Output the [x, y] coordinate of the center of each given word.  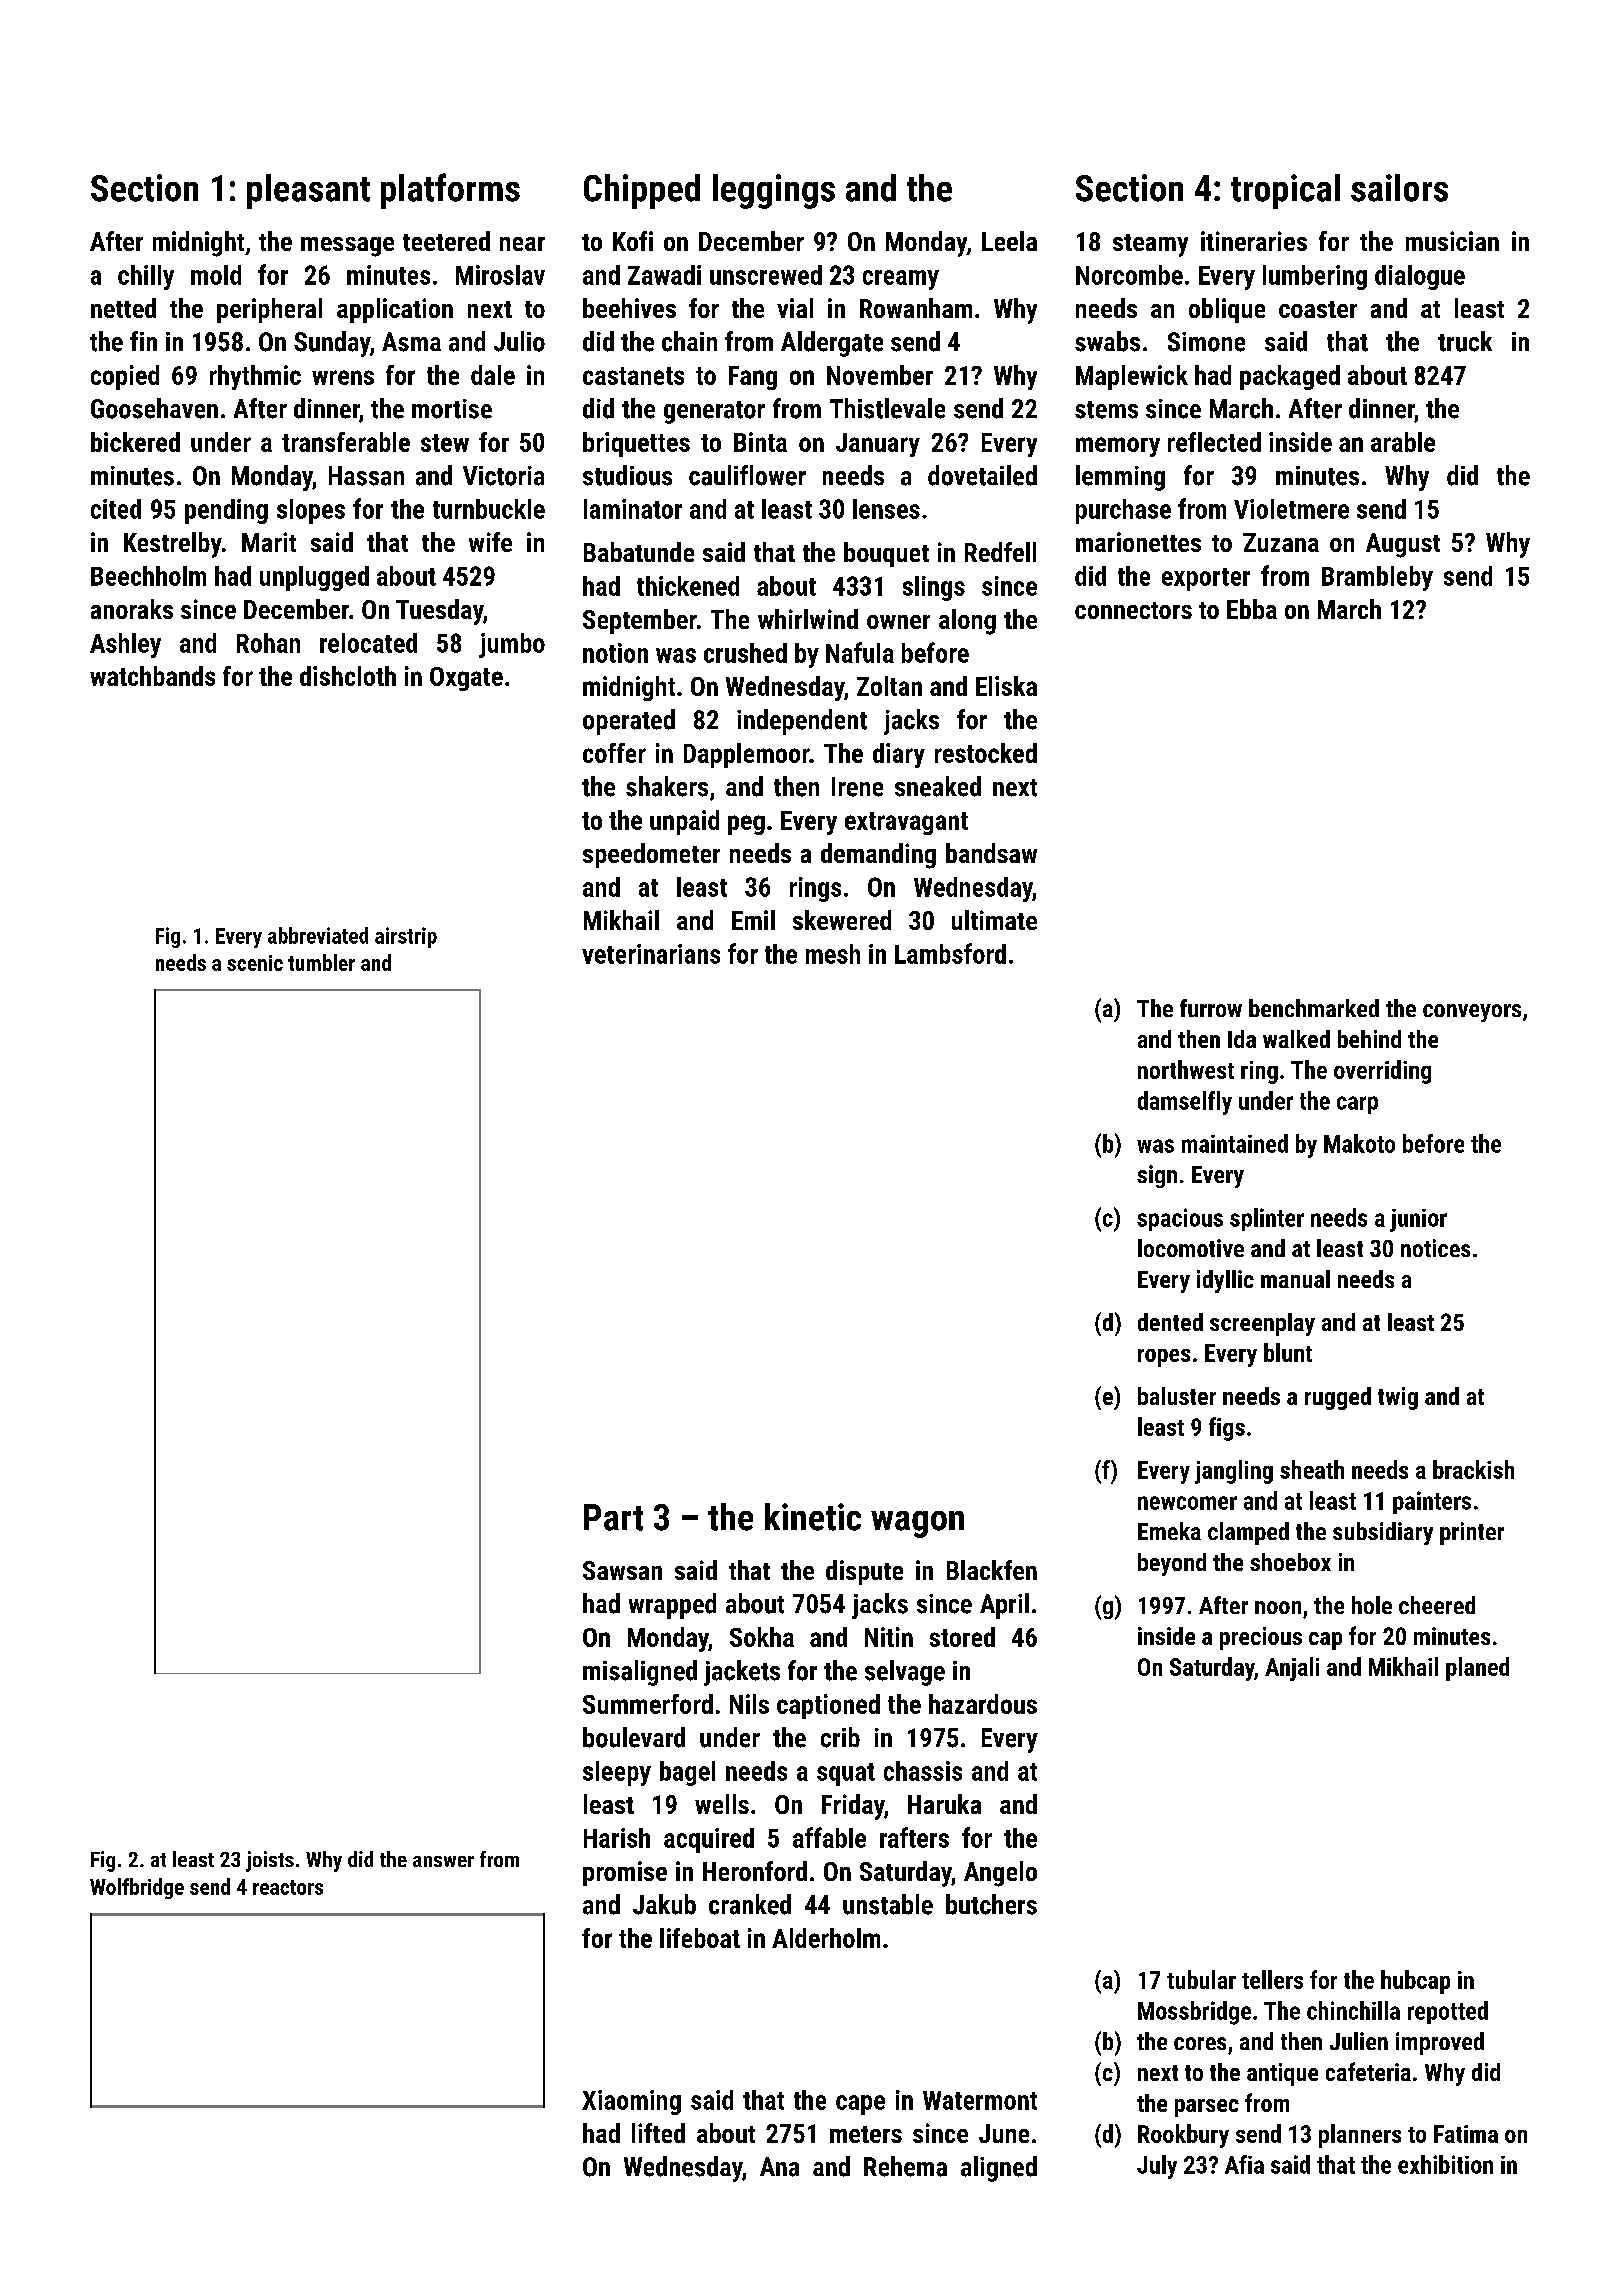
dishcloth [348, 676]
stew [445, 443]
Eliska [1006, 686]
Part [613, 1517]
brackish [1473, 1469]
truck [1465, 341]
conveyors [1472, 1013]
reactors [288, 1887]
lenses [886, 509]
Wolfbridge [137, 1888]
